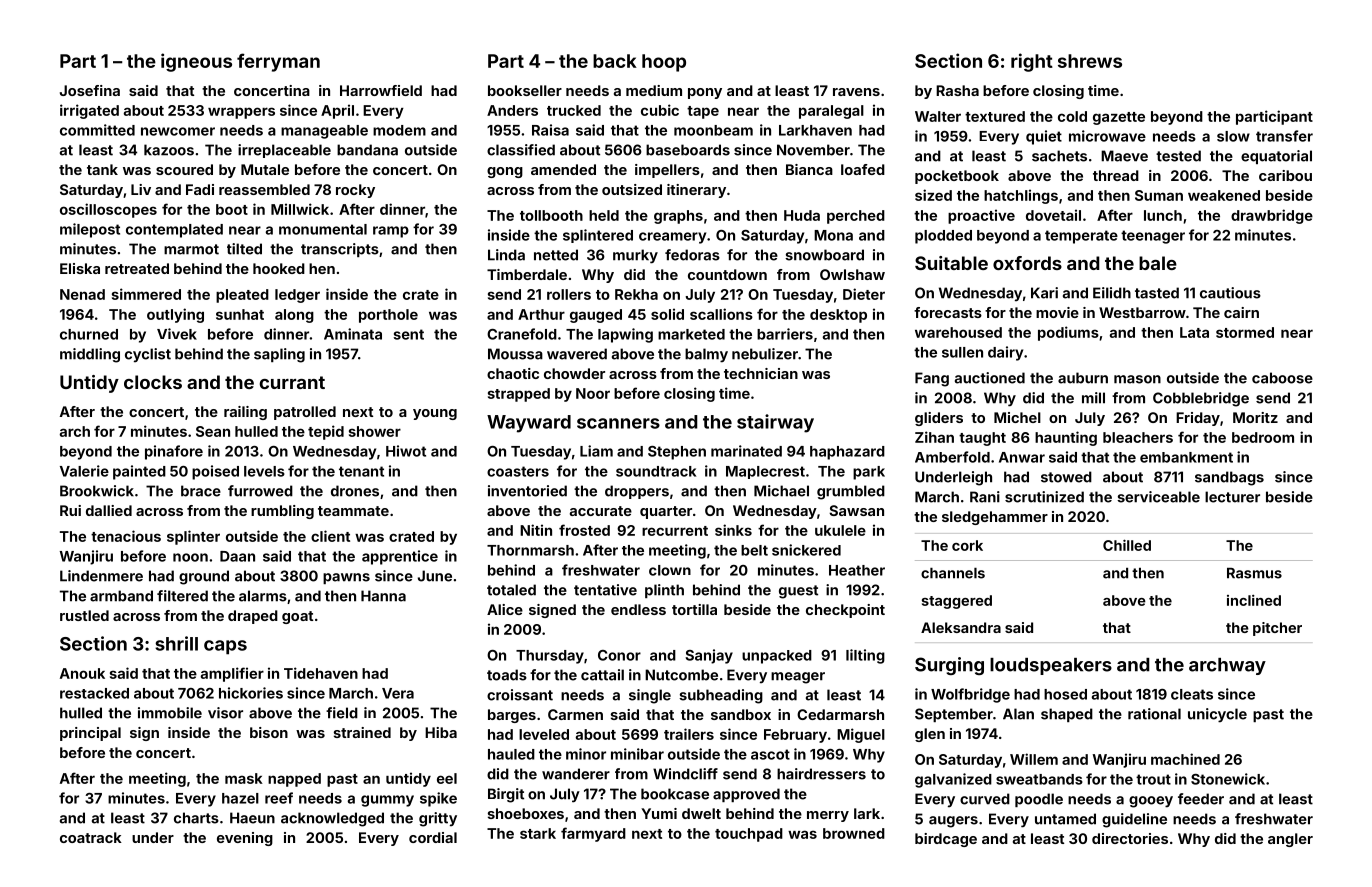  I want to click on itinerary, so click(696, 191).
